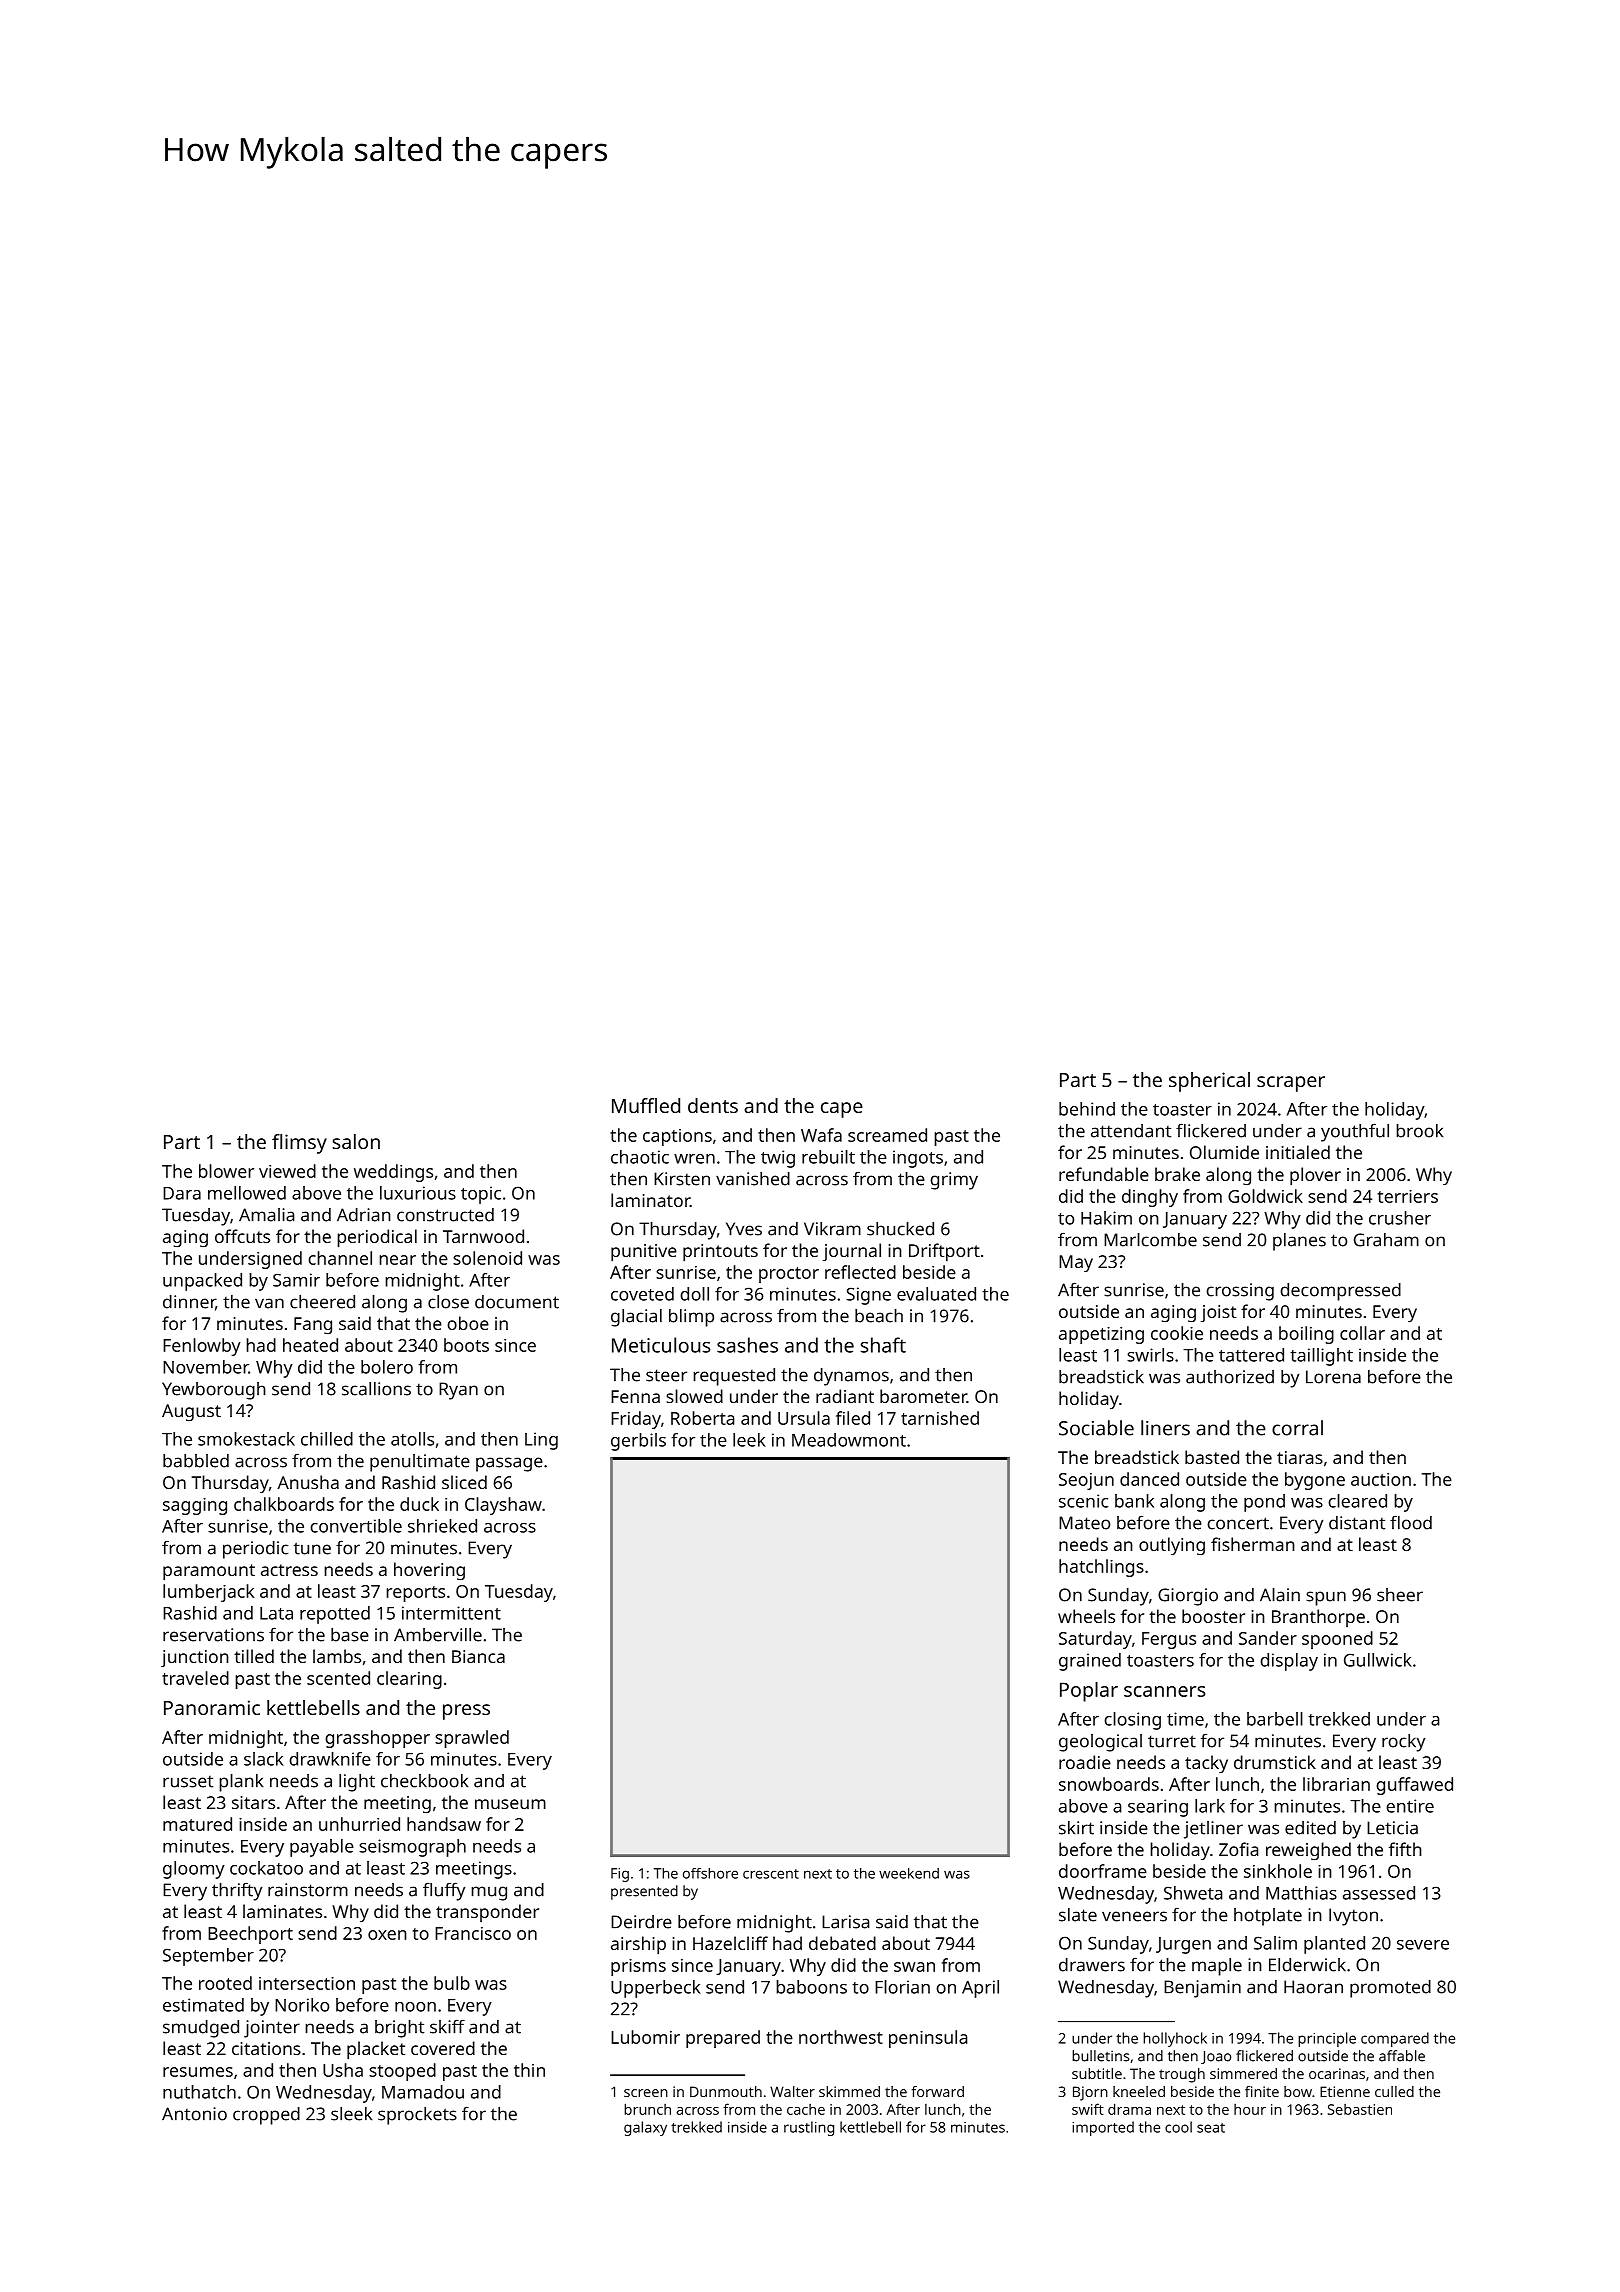 Image resolution: width=1620 pixels, height=2292 pixels. What do you see at coordinates (1419, 1131) in the screenshot?
I see `brook` at bounding box center [1419, 1131].
